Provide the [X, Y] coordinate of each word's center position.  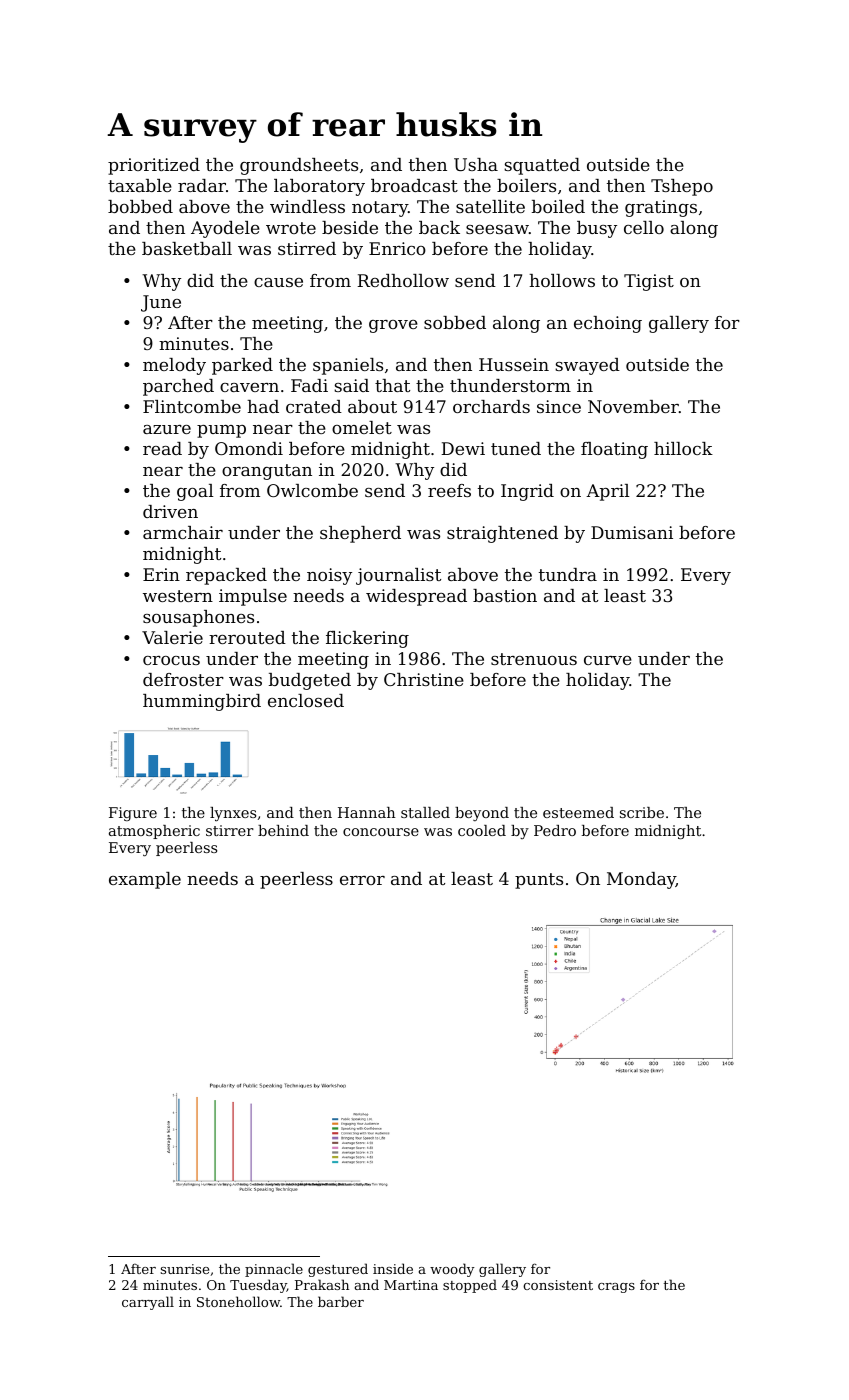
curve [608, 660]
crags [616, 1288]
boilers [526, 185]
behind [283, 830]
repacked [226, 576]
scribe [642, 812]
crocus [171, 660]
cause [278, 282]
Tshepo [682, 187]
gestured [338, 1270]
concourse [381, 832]
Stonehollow [238, 1301]
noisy [329, 576]
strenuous [534, 659]
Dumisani [632, 532]
